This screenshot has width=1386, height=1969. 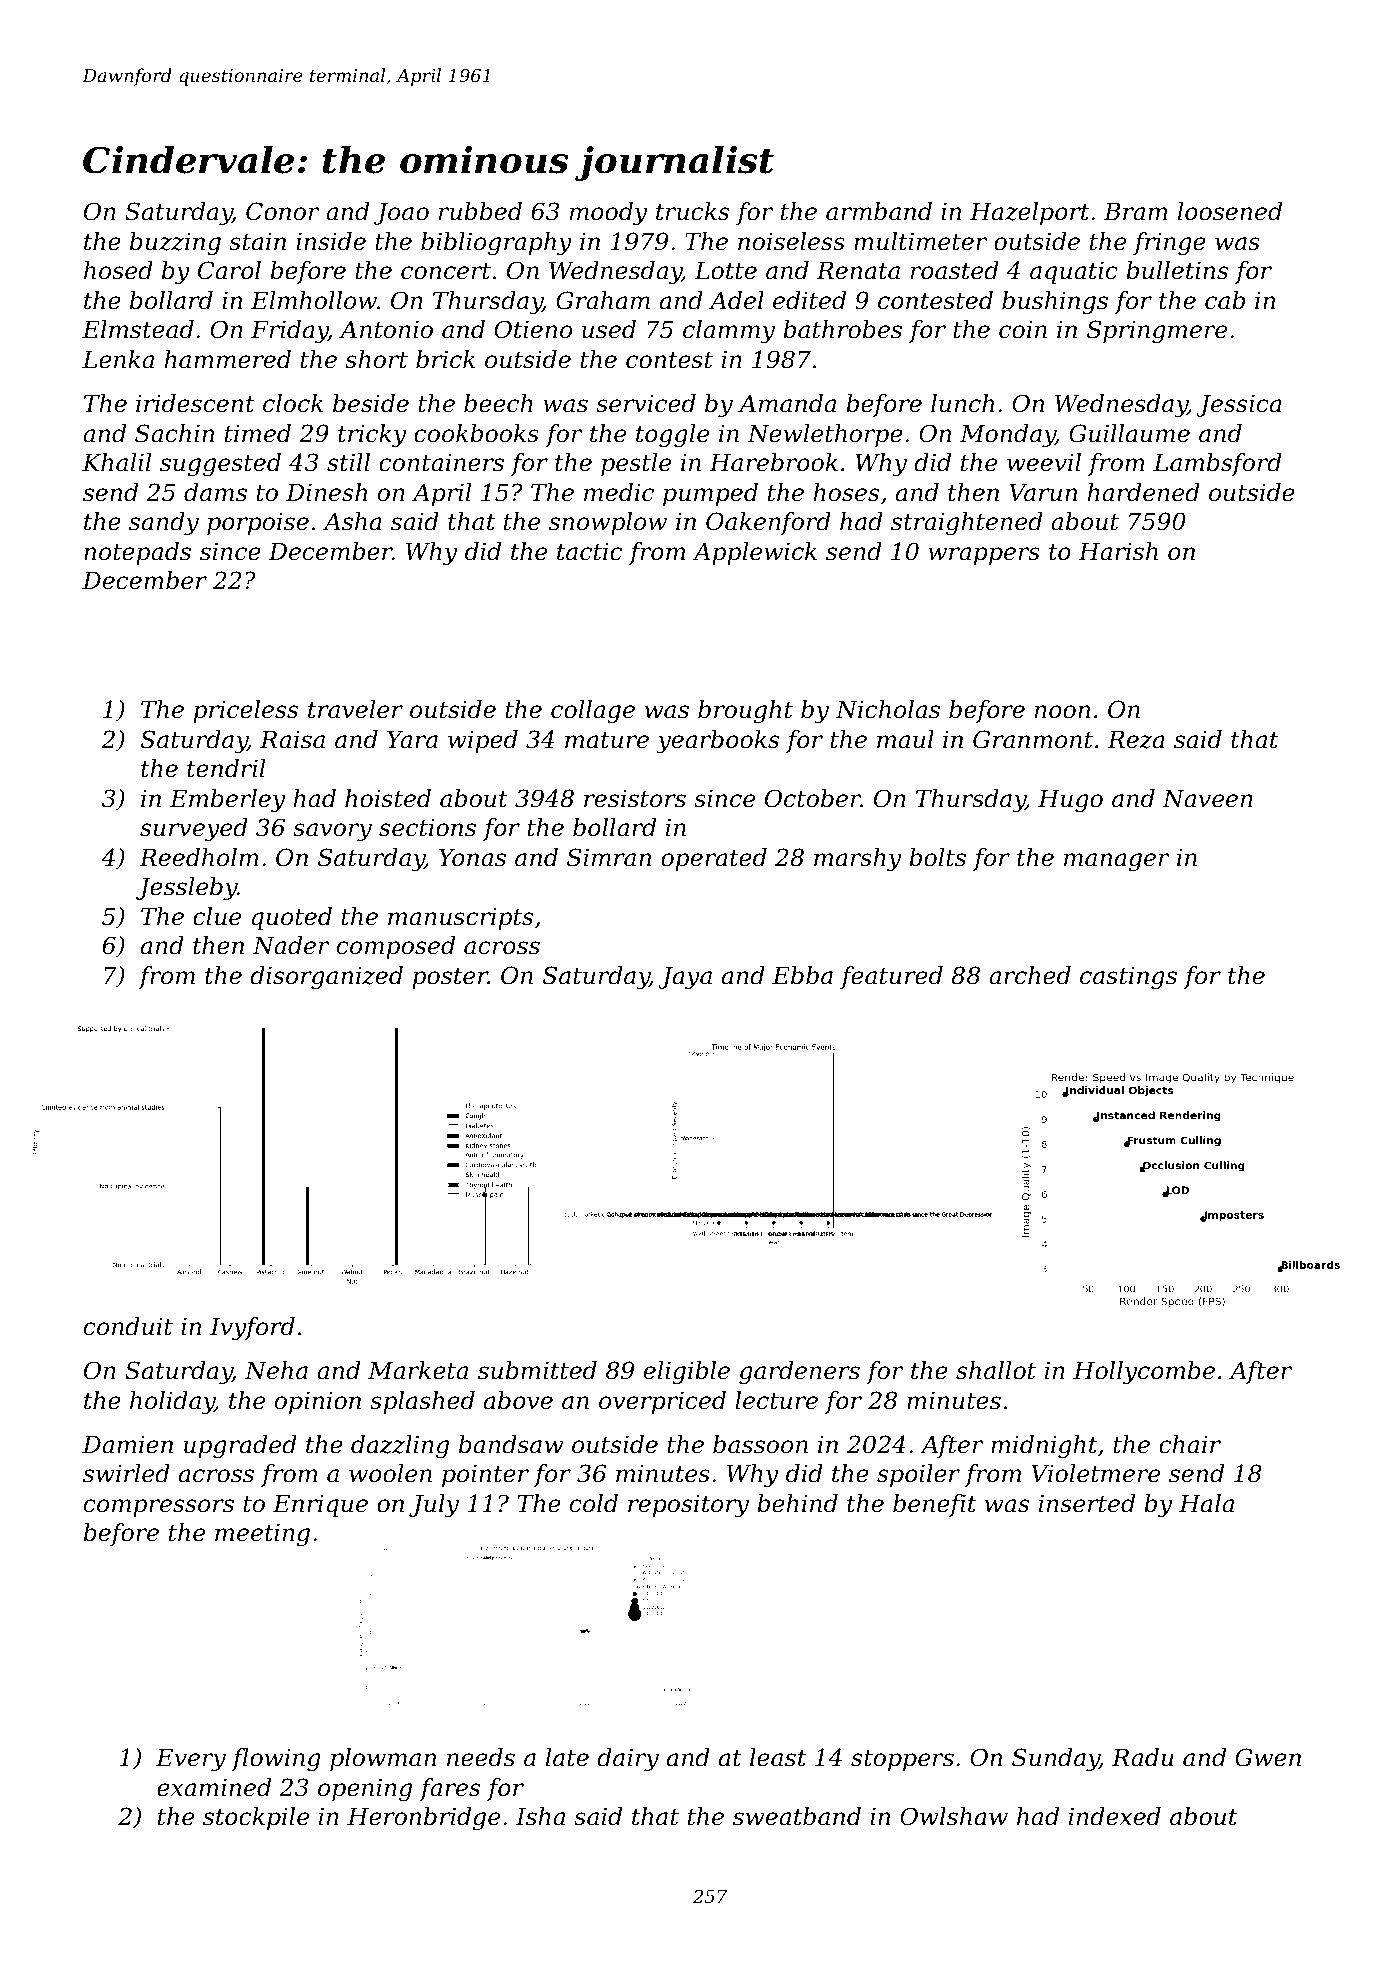 I want to click on Jessleby, so click(x=186, y=888).
